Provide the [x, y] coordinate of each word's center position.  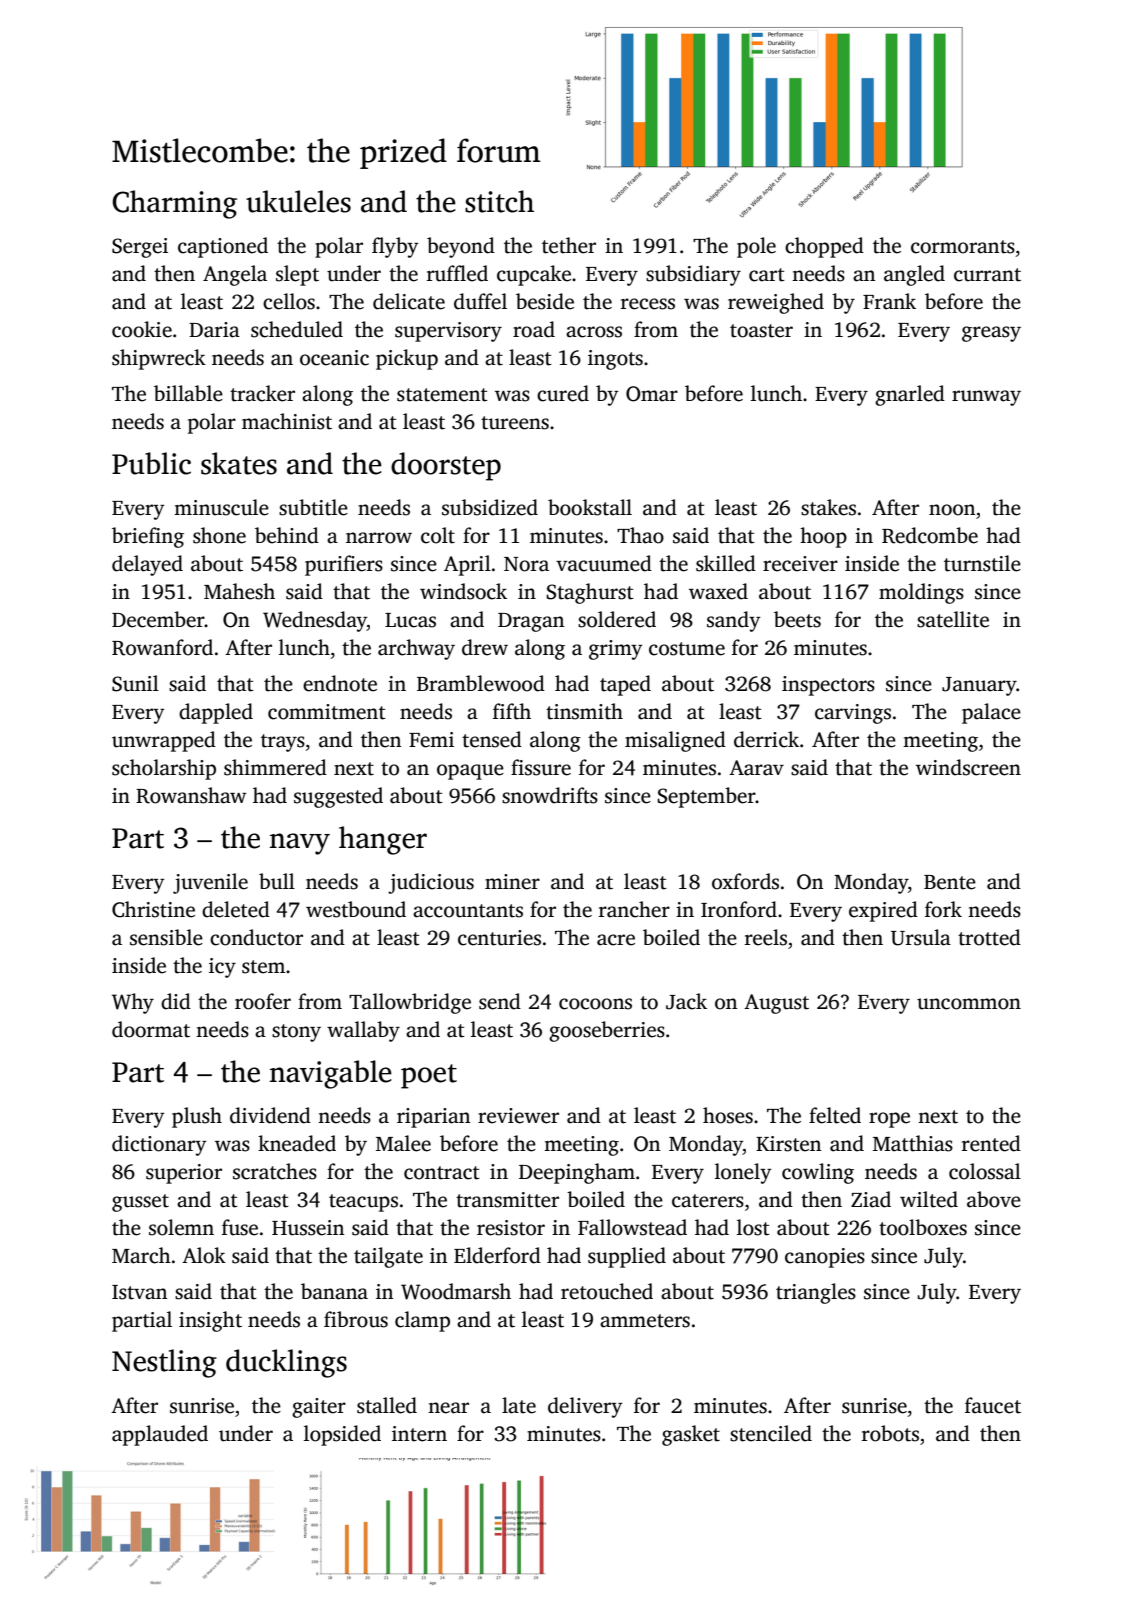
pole [756, 247]
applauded [160, 1435]
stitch [499, 201]
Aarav [756, 768]
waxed [718, 591]
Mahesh [239, 591]
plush [197, 1117]
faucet [993, 1405]
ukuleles [298, 201]
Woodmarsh [456, 1291]
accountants [468, 911]
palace [991, 713]
